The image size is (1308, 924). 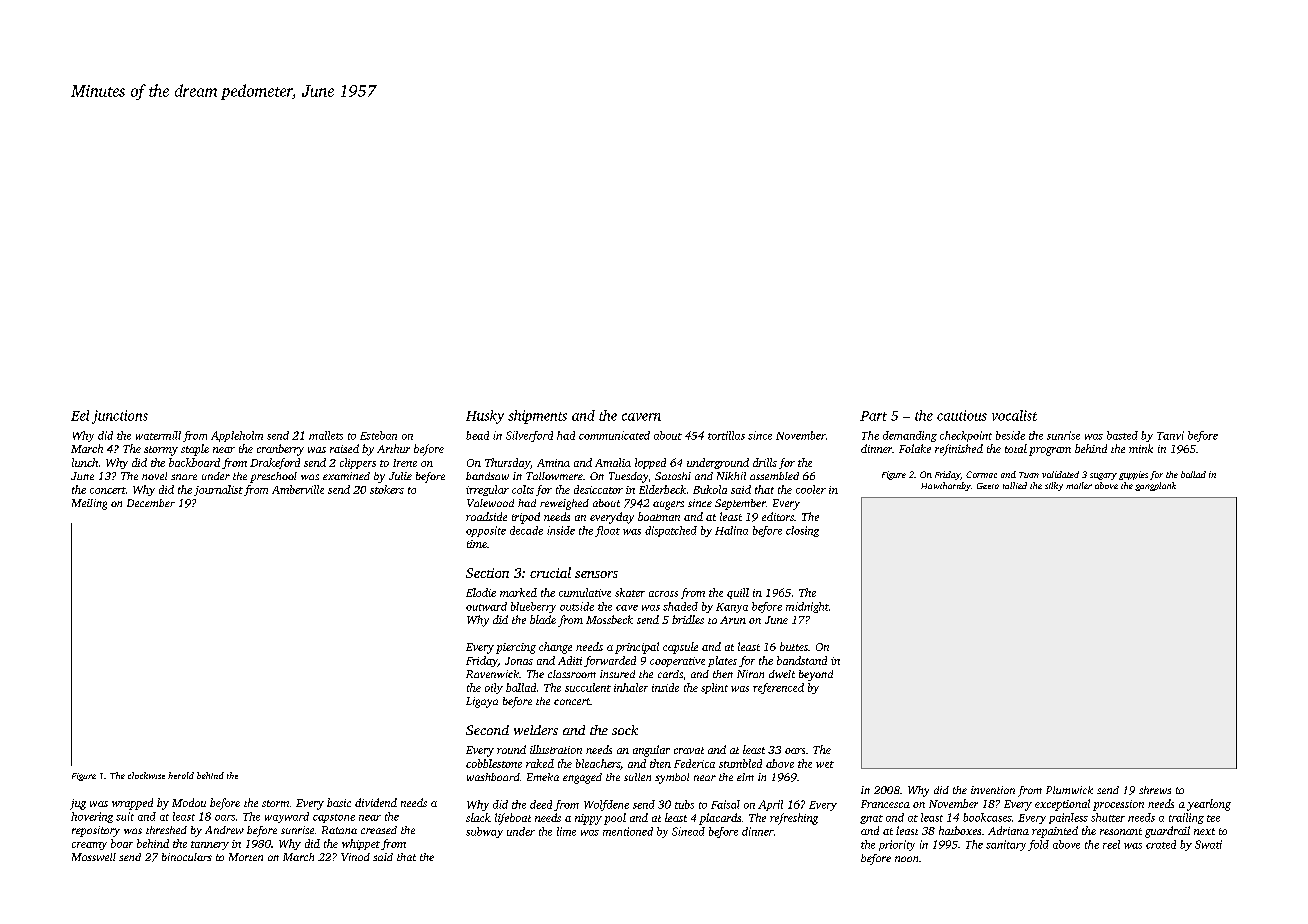 What do you see at coordinates (486, 606) in the screenshot?
I see `outward` at bounding box center [486, 606].
